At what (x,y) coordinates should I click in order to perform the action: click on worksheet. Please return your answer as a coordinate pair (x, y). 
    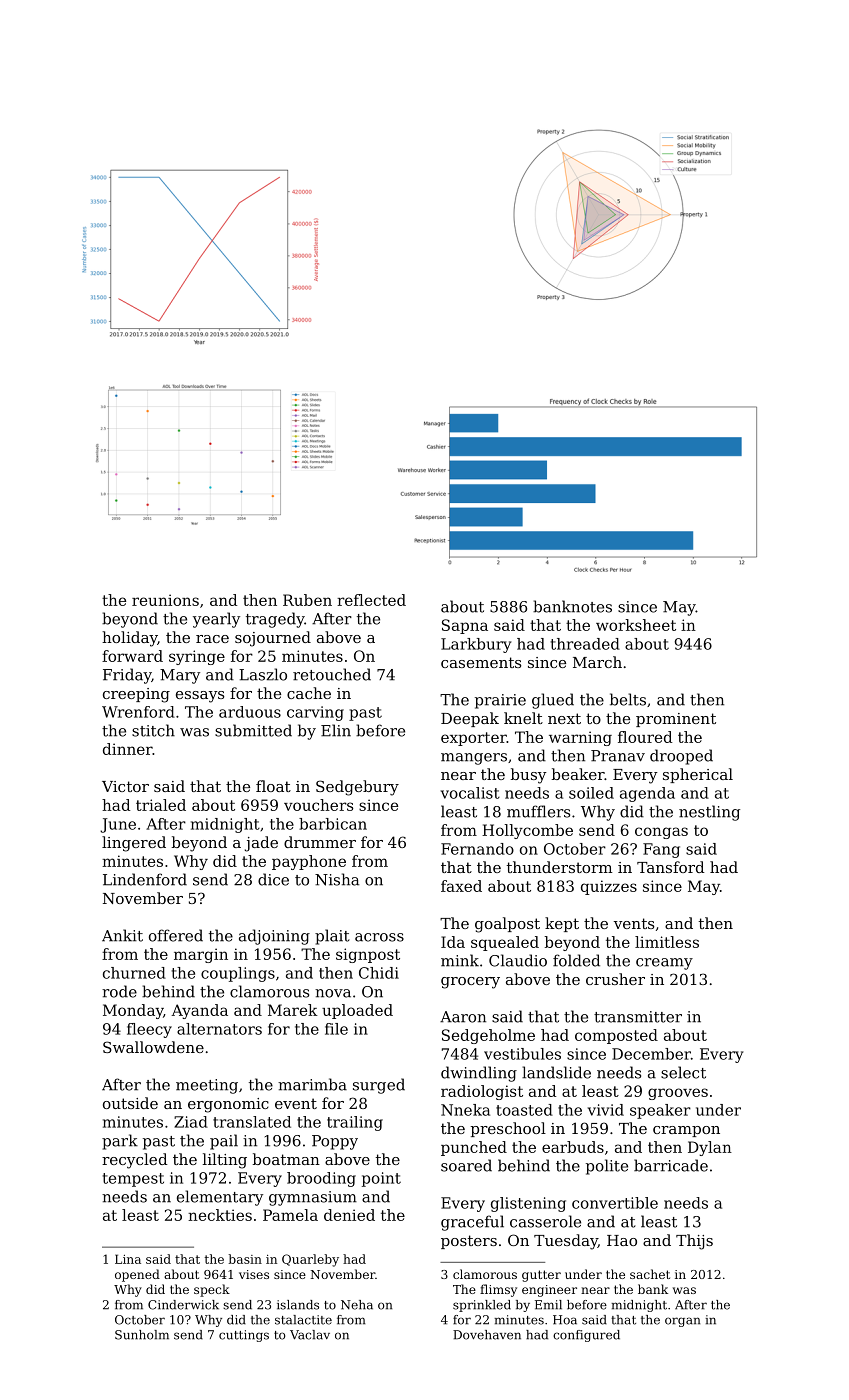
    Looking at the image, I should click on (636, 625).
